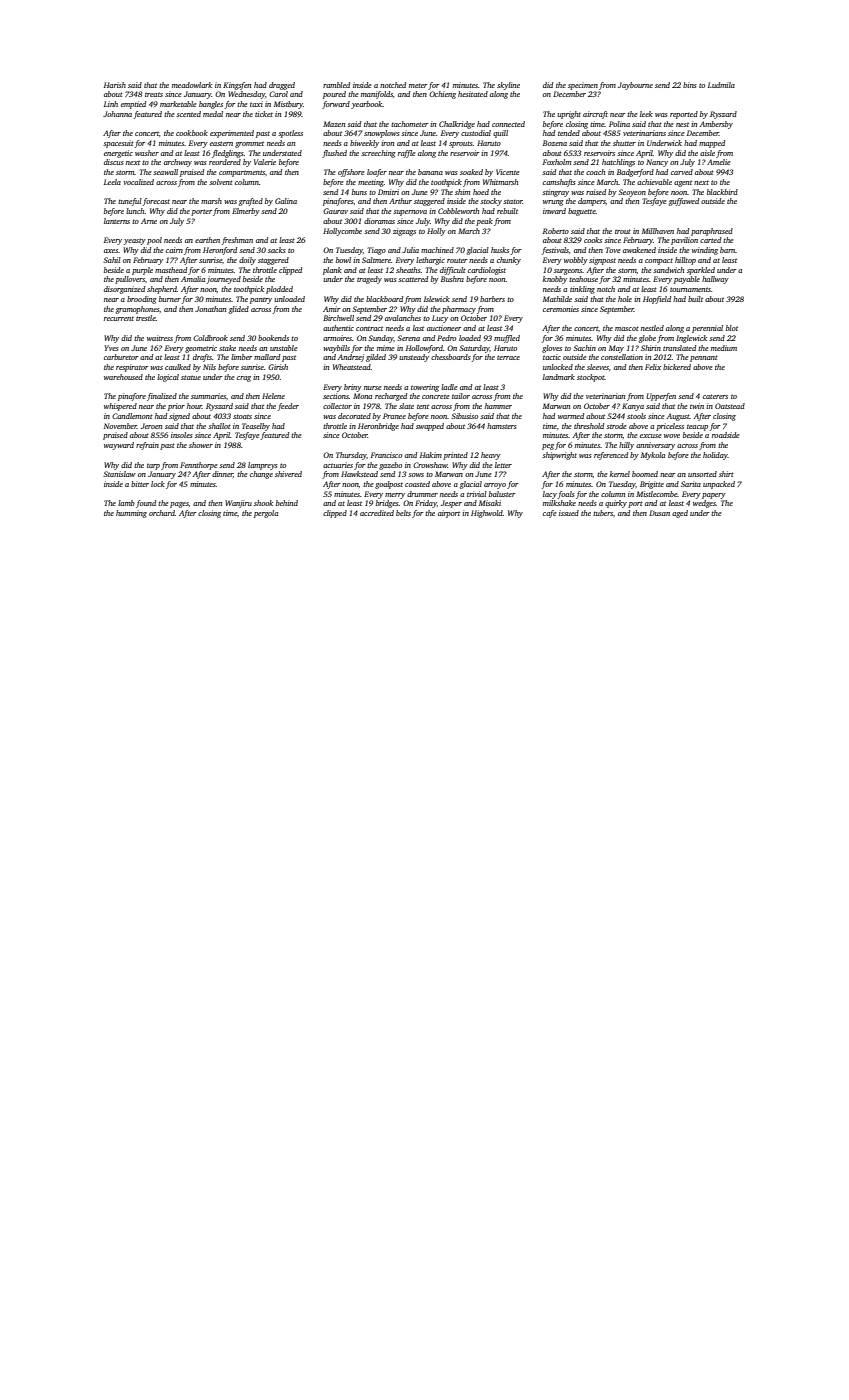 Image resolution: width=849 pixels, height=1400 pixels. Describe the element at coordinates (677, 367) in the document. I see `bickered` at that location.
